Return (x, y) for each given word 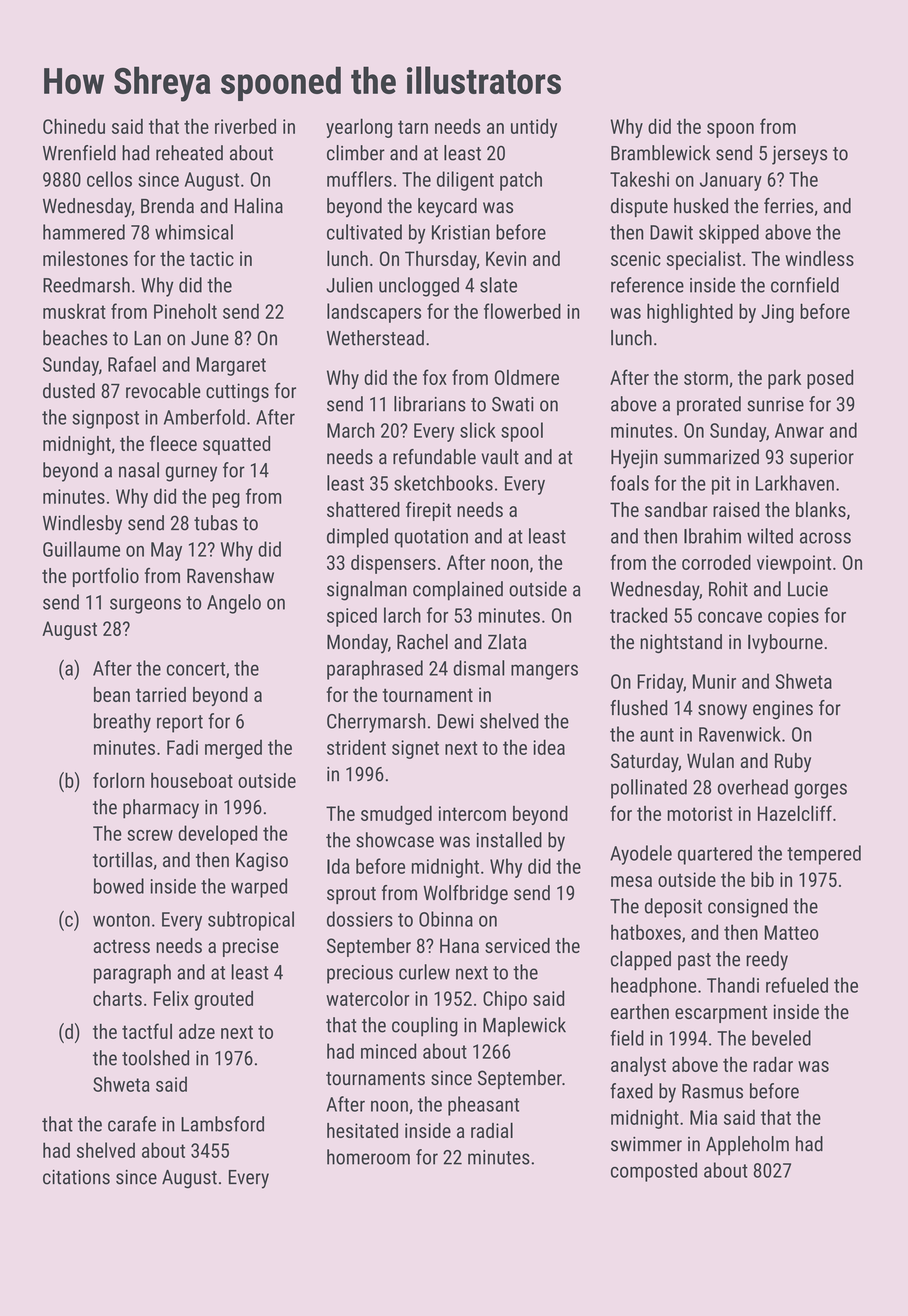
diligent (465, 181)
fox (435, 377)
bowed (119, 886)
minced (388, 1051)
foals (629, 483)
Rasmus (712, 1091)
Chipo (505, 1000)
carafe (132, 1124)
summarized (711, 457)
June (210, 338)
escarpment (721, 1014)
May (166, 551)
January (731, 181)
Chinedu (74, 126)
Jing (777, 313)
